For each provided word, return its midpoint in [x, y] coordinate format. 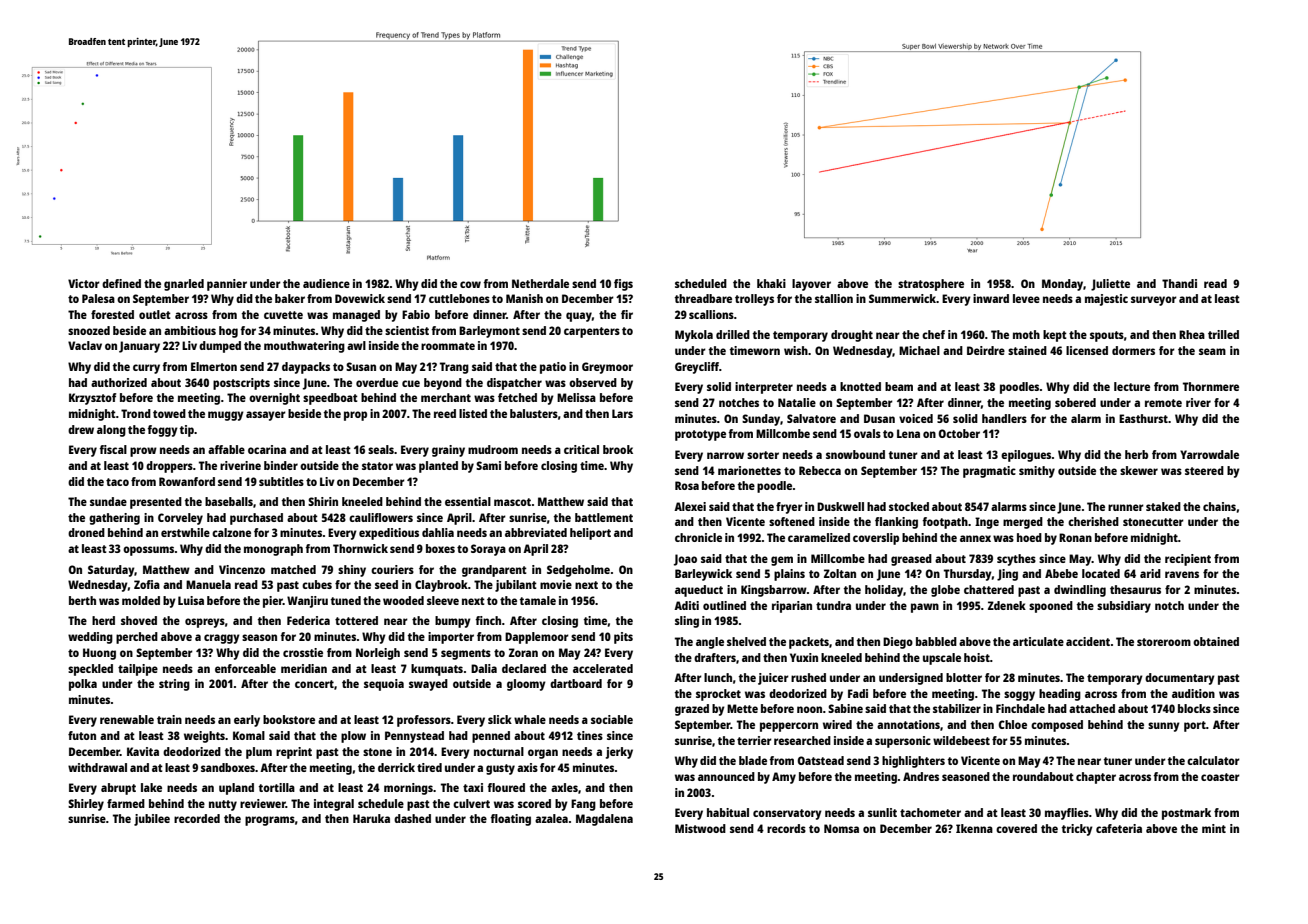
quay [579, 317]
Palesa [98, 298]
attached [1092, 708]
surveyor [1154, 301]
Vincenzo [242, 569]
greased [911, 560]
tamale [538, 600]
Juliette [1110, 285]
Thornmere [1211, 386]
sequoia [384, 685]
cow [470, 284]
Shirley [86, 805]
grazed [692, 710]
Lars [622, 413]
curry [146, 369]
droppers [169, 467]
